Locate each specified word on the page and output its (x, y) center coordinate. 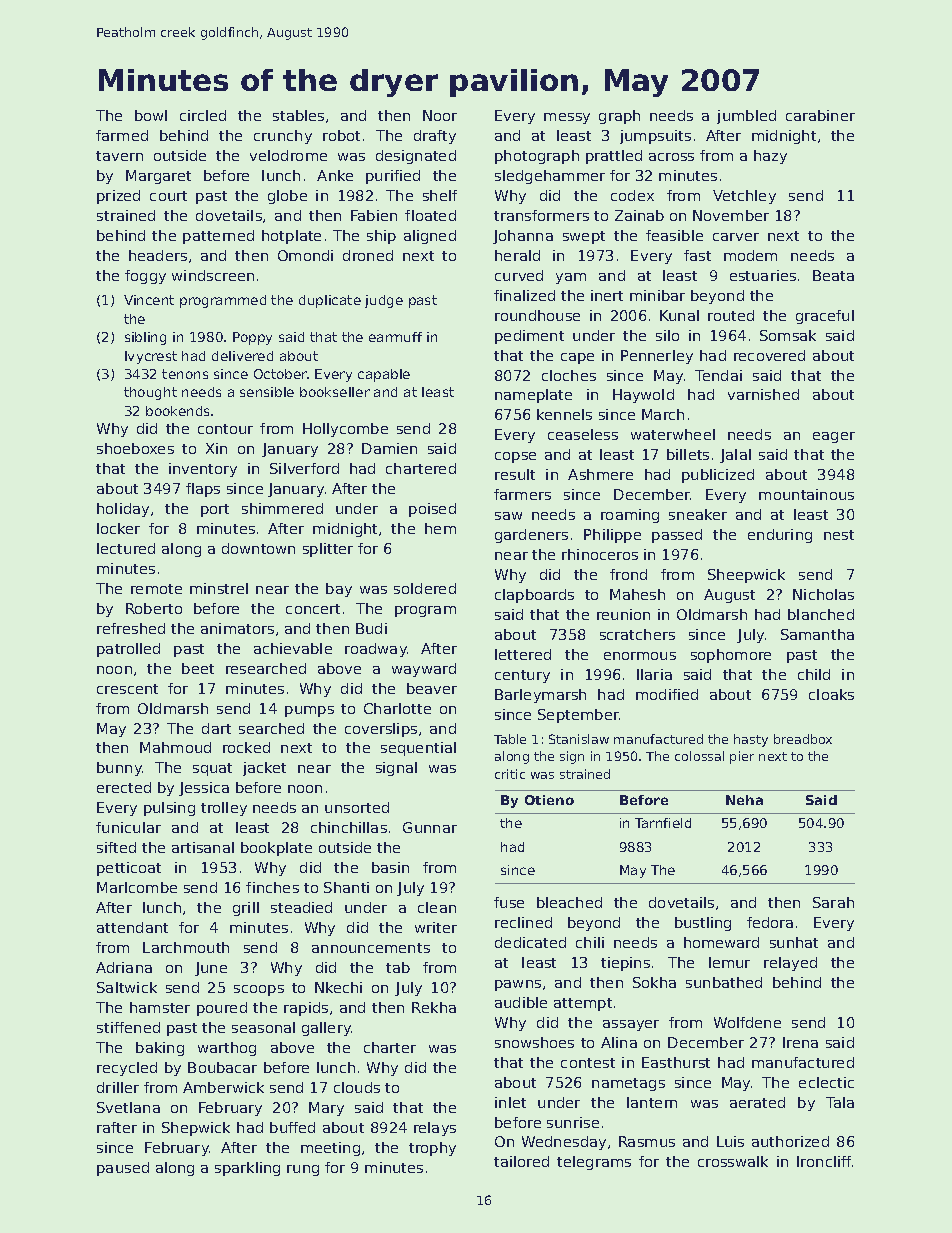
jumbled (746, 117)
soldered (425, 588)
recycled (127, 1069)
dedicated (530, 942)
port (215, 510)
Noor (440, 115)
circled (203, 115)
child (814, 674)
